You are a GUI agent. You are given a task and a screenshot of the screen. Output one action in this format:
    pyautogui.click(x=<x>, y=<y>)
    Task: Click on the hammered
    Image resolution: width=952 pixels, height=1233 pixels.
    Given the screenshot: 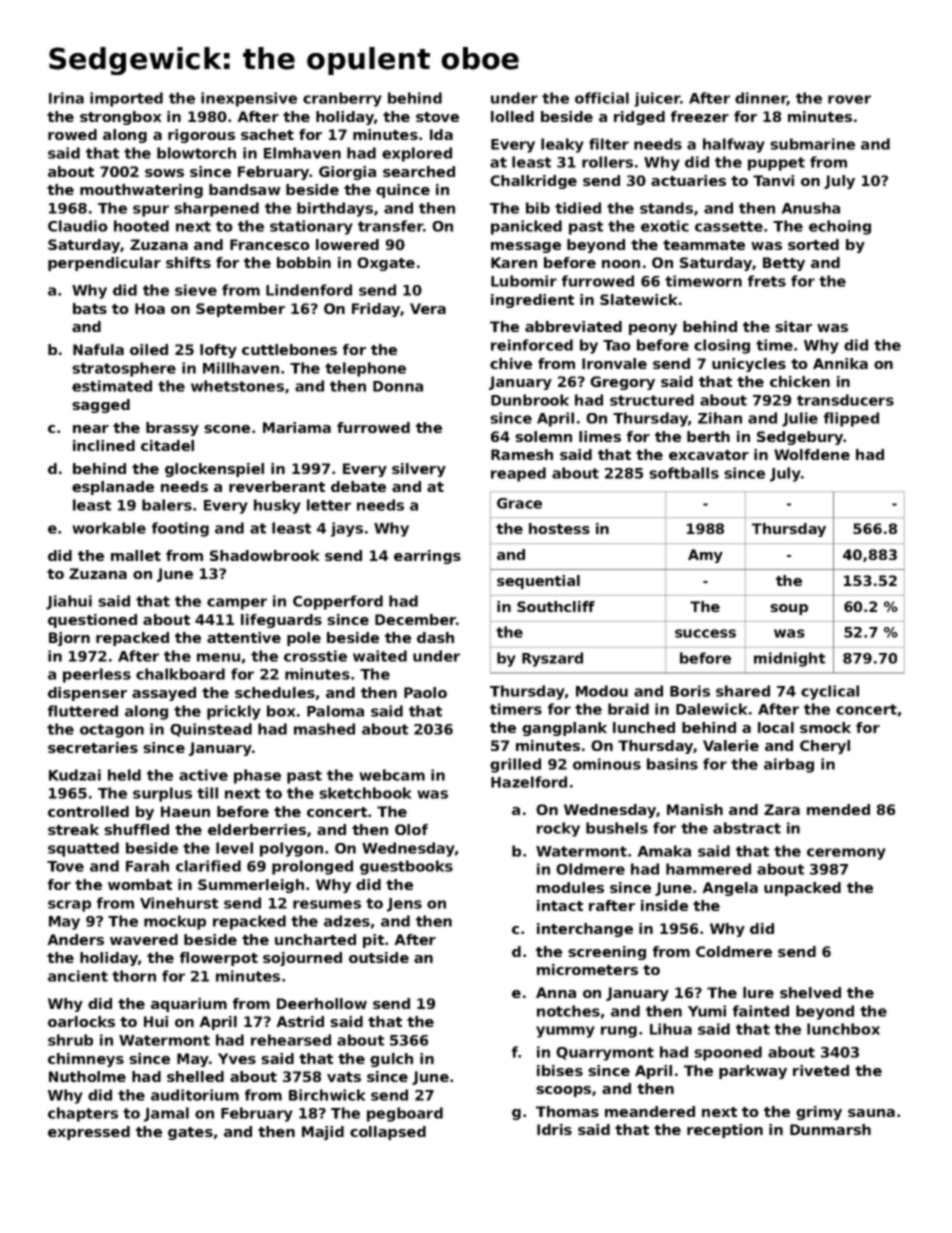 What is the action you would take?
    pyautogui.click(x=708, y=869)
